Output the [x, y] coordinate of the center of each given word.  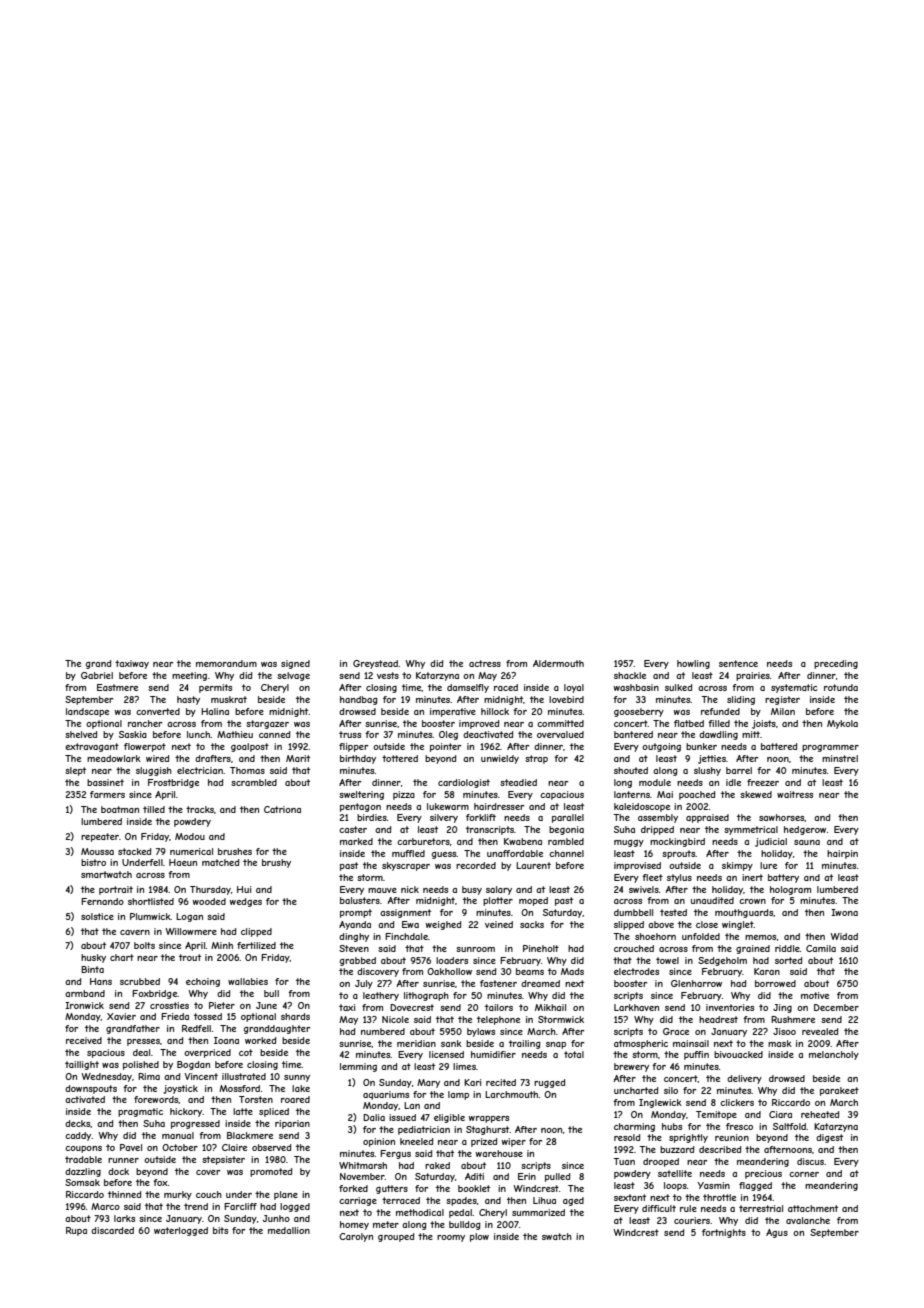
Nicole [395, 1019]
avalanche [808, 1220]
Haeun [183, 862]
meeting [189, 676]
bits [220, 1230]
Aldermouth [558, 663]
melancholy [834, 1055]
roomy [451, 1238]
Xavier [121, 1016]
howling [693, 664]
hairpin [842, 854]
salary [499, 890]
